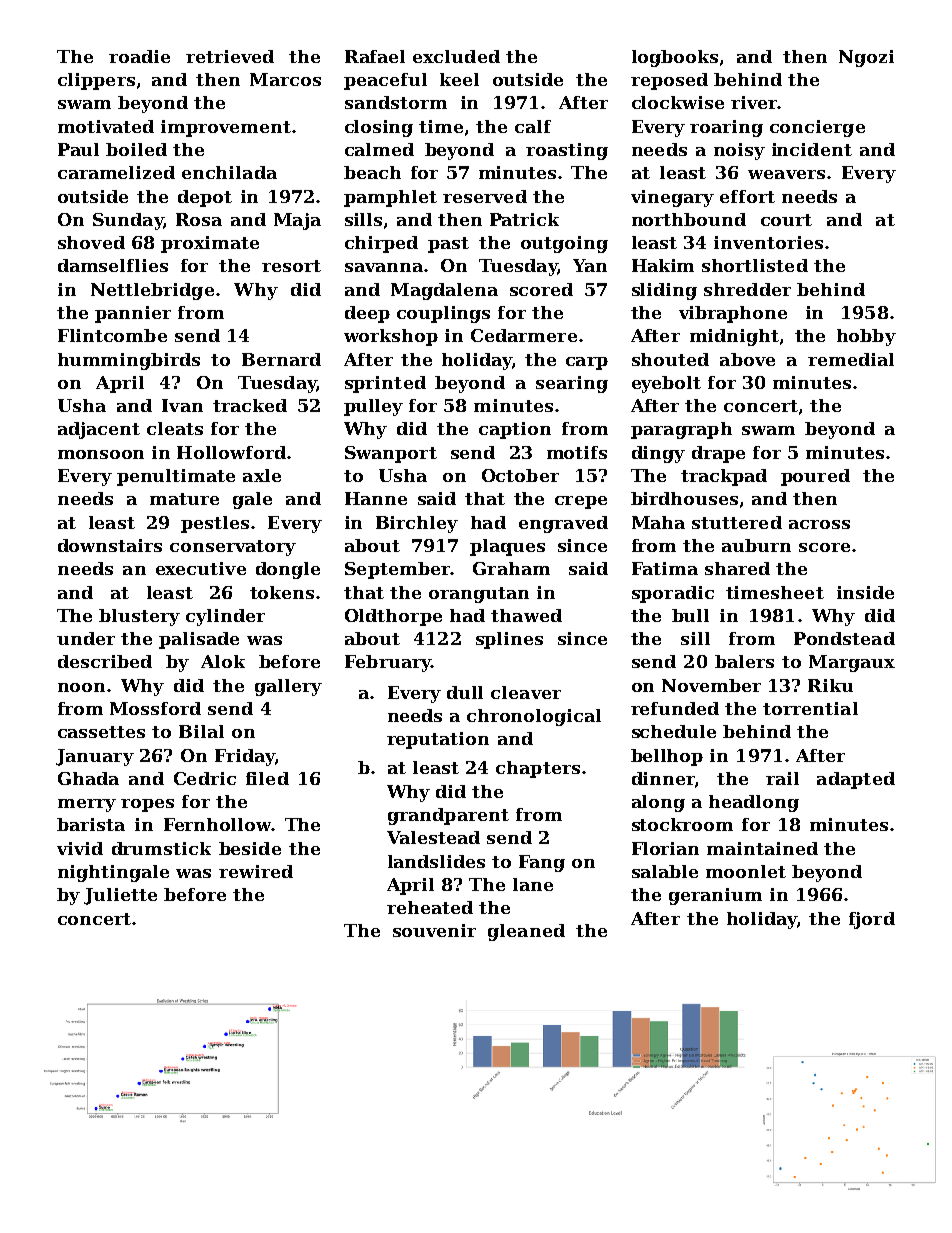  What do you see at coordinates (756, 545) in the screenshot?
I see `auburn` at bounding box center [756, 545].
